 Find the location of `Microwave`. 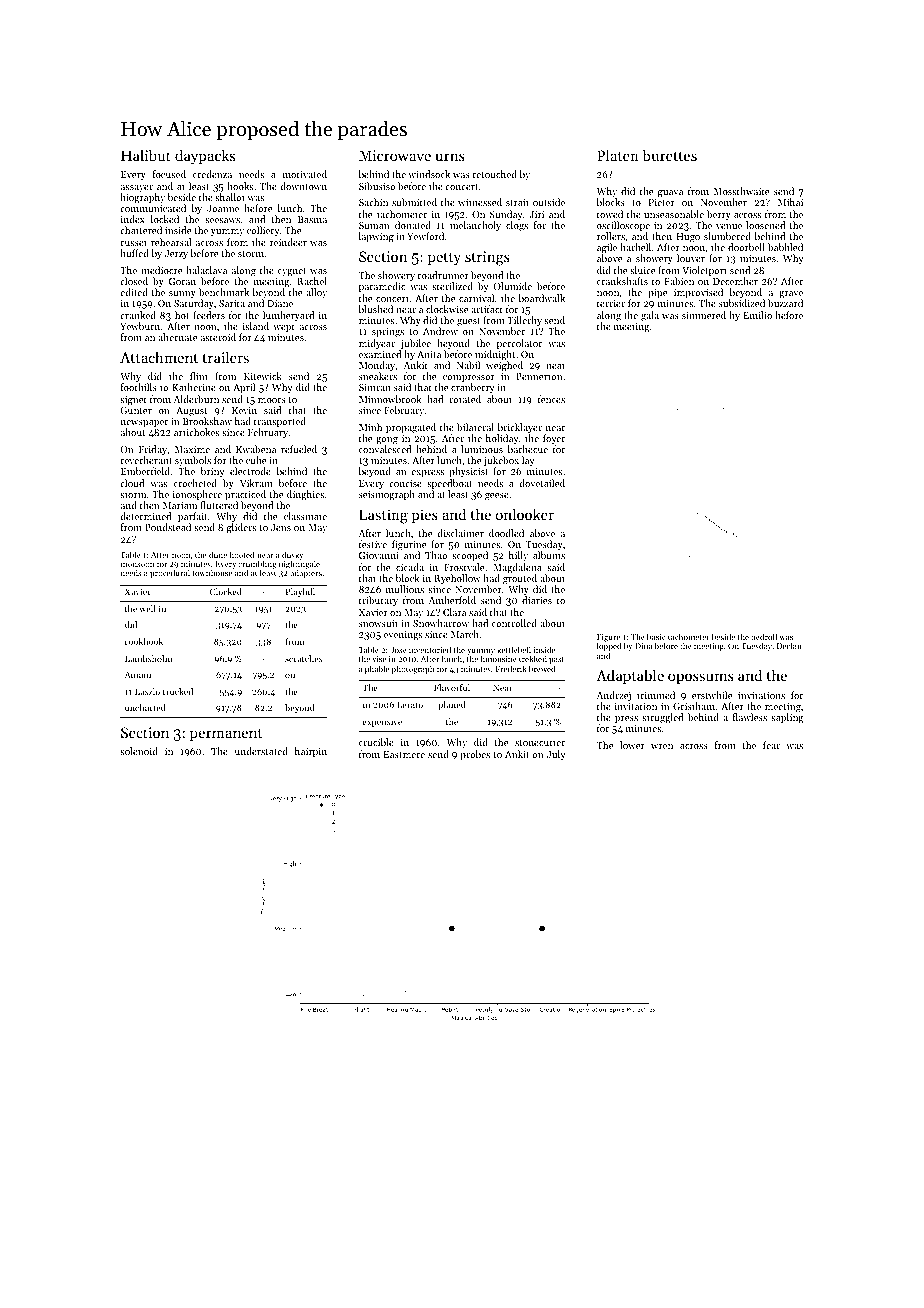

Microwave is located at coordinates (395, 155).
